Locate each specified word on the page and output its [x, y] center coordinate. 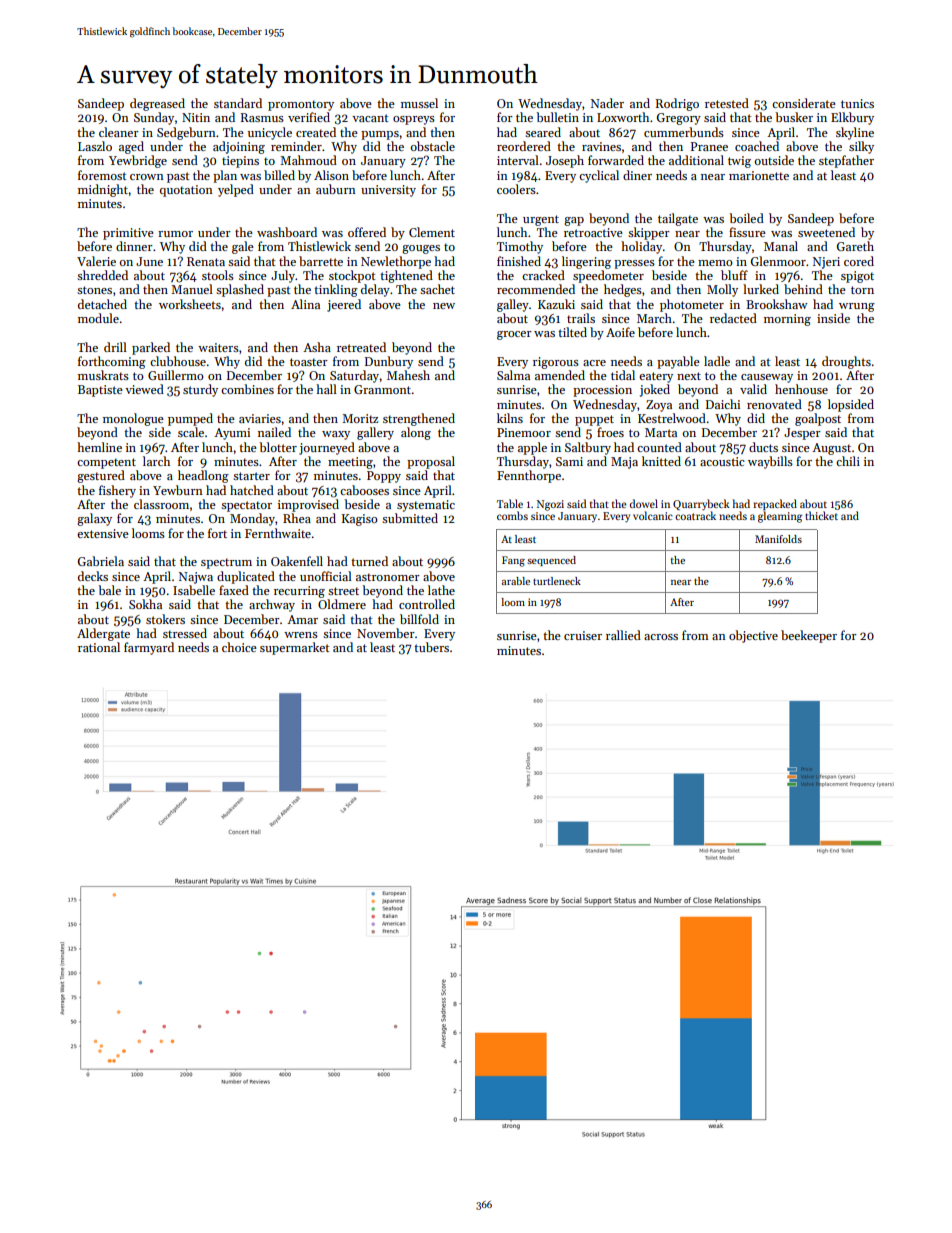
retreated [361, 347]
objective [753, 636]
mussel [419, 103]
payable [678, 362]
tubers [431, 647]
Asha [317, 347]
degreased [157, 104]
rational [99, 647]
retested [727, 103]
